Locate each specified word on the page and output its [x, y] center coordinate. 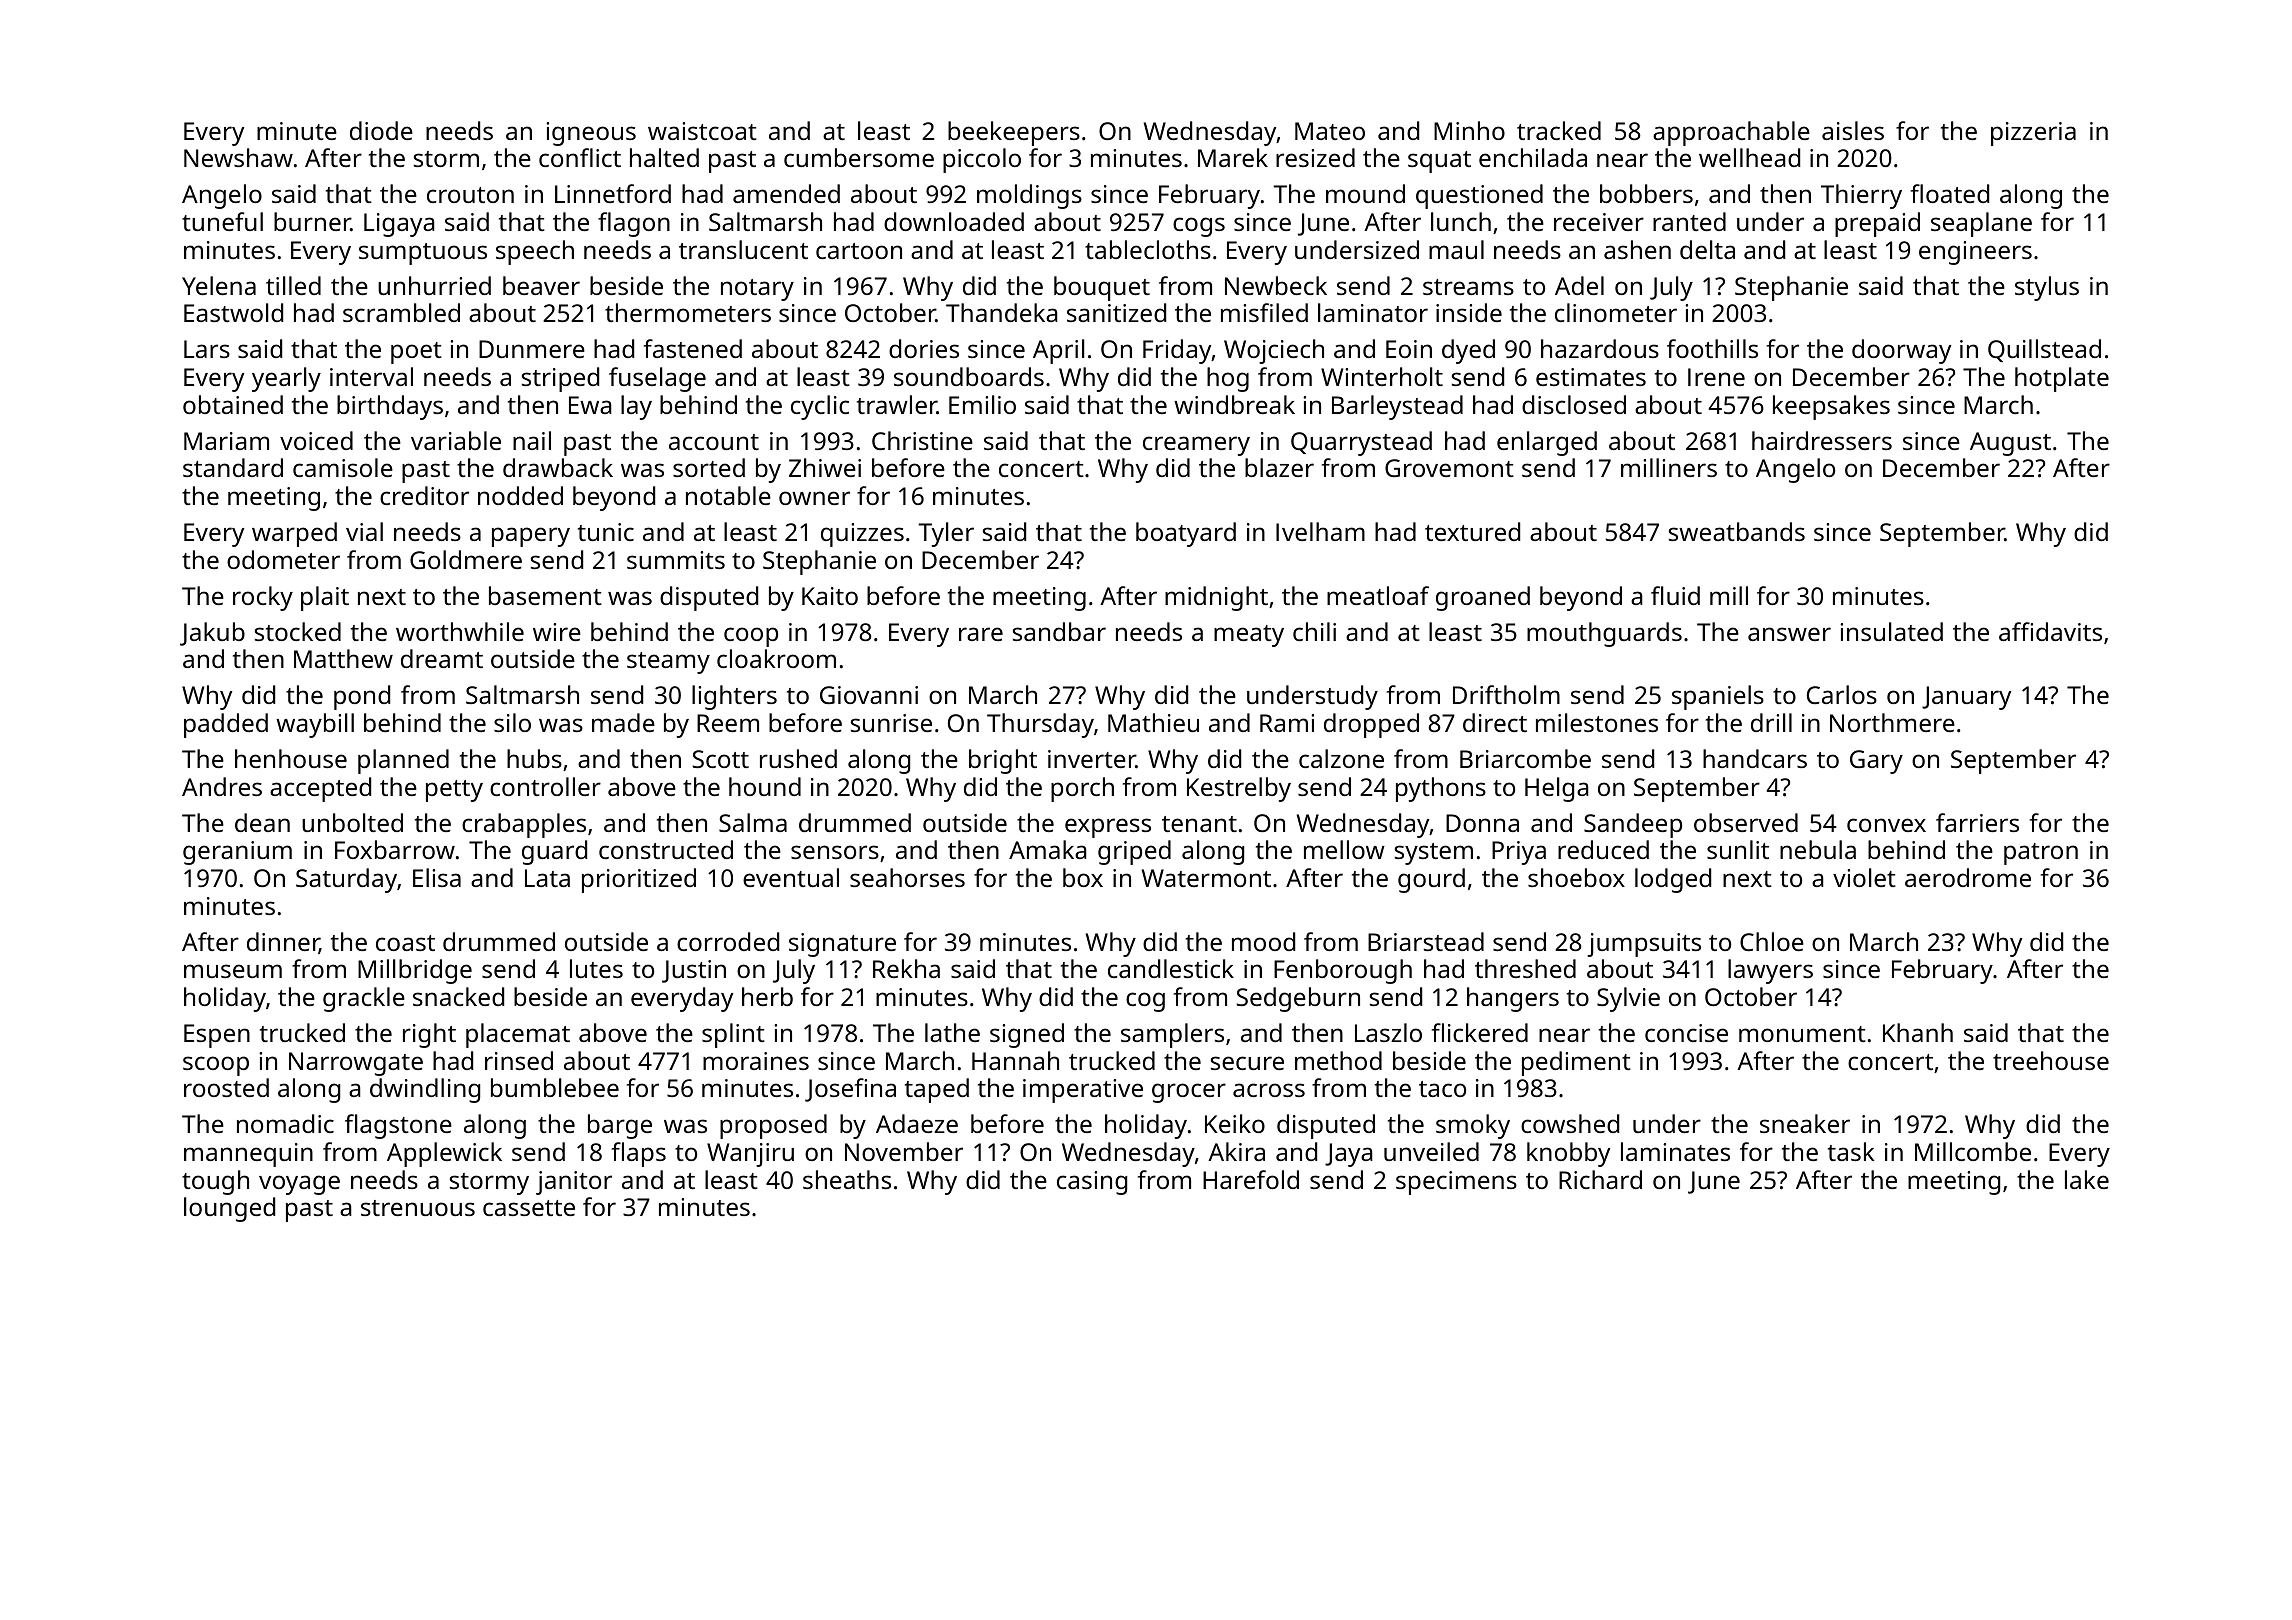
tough [215, 1182]
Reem [728, 723]
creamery [1196, 446]
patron [2041, 854]
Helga [1557, 789]
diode [381, 130]
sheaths [847, 1179]
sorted [709, 467]
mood [1263, 941]
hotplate [2062, 379]
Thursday [1040, 725]
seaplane [1981, 224]
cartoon [859, 251]
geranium [237, 853]
